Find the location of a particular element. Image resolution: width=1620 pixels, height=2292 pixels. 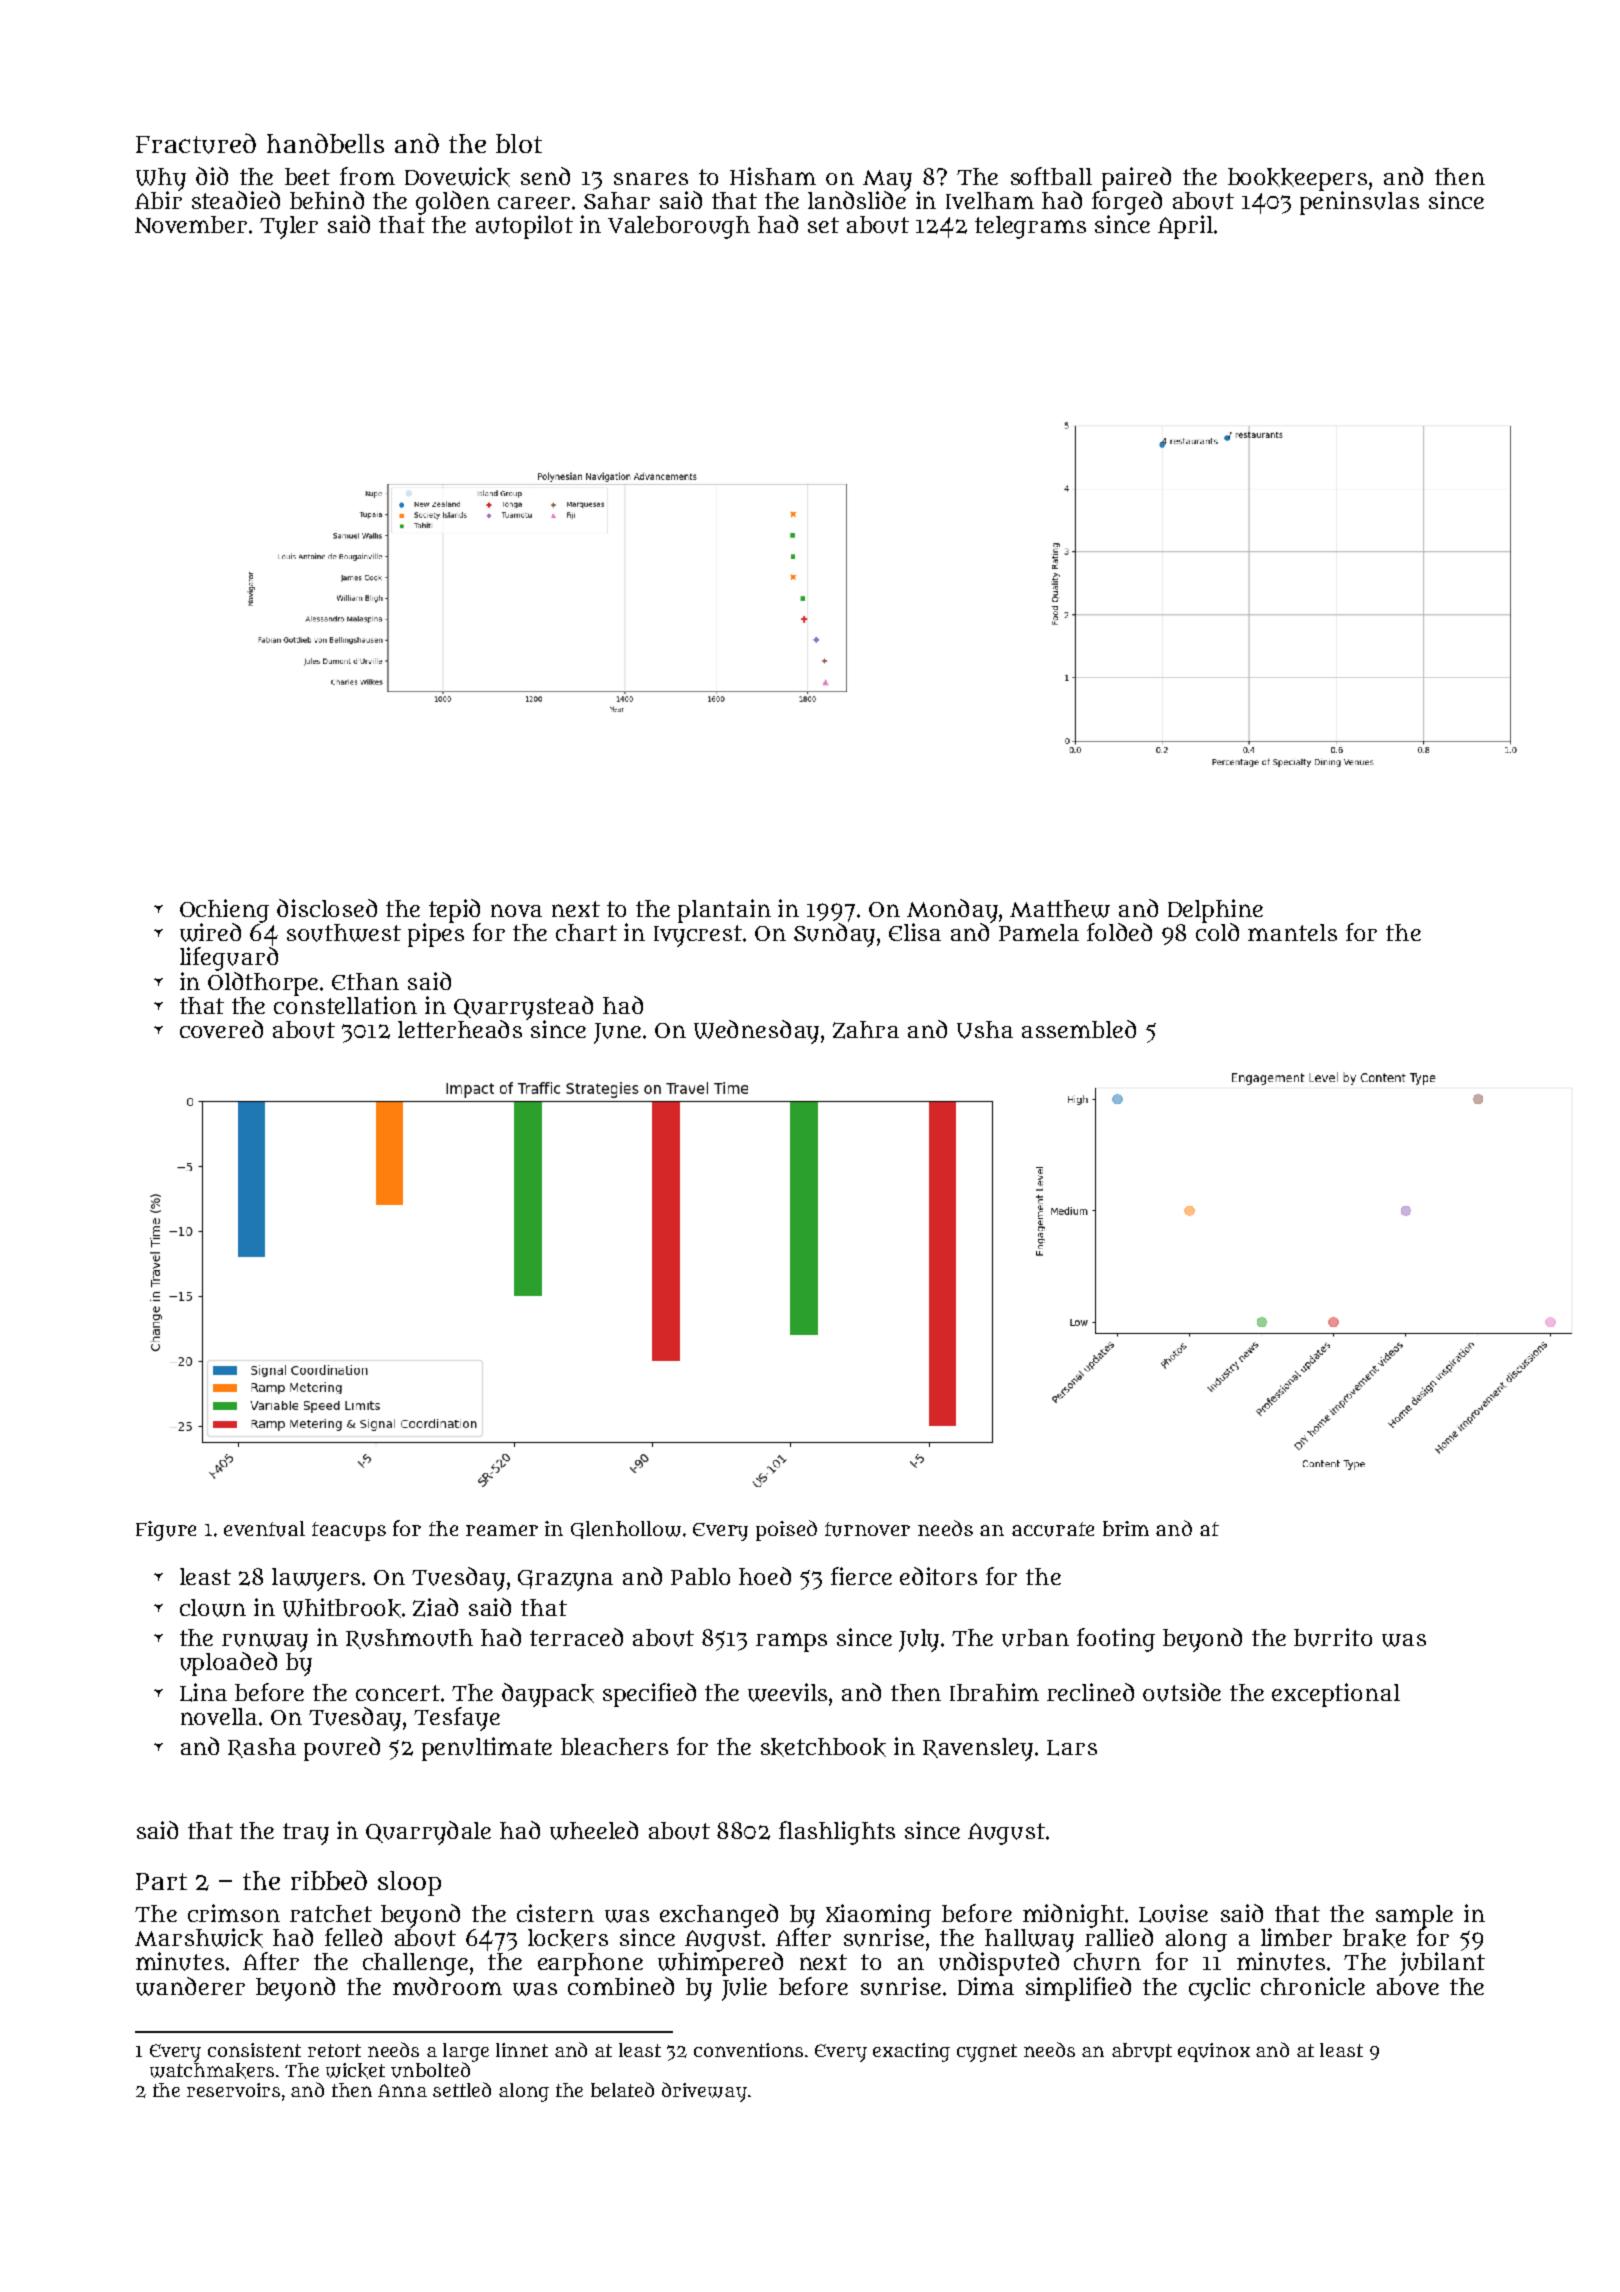

Zahra is located at coordinates (866, 1030).
